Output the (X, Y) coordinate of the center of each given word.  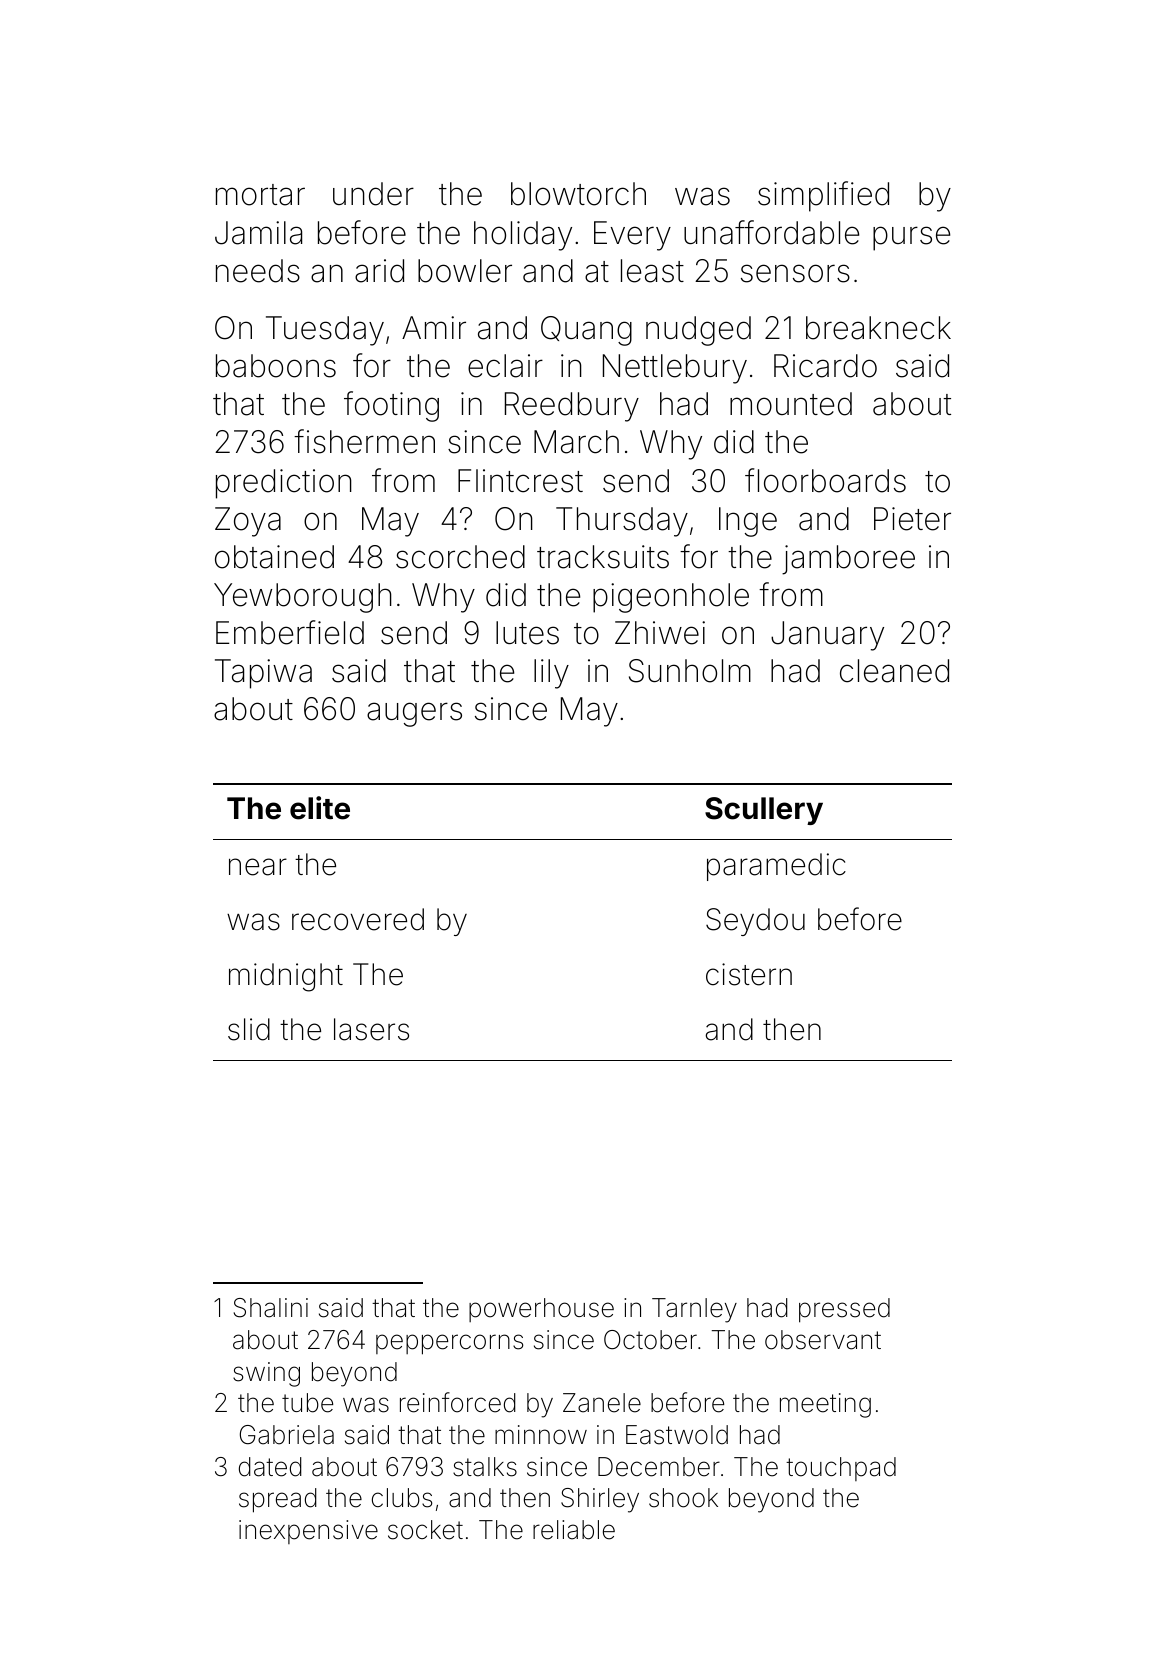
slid (249, 1029)
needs (258, 271)
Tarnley (694, 1310)
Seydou (755, 922)
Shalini (271, 1308)
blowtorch (578, 194)
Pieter (912, 519)
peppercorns (449, 1344)
